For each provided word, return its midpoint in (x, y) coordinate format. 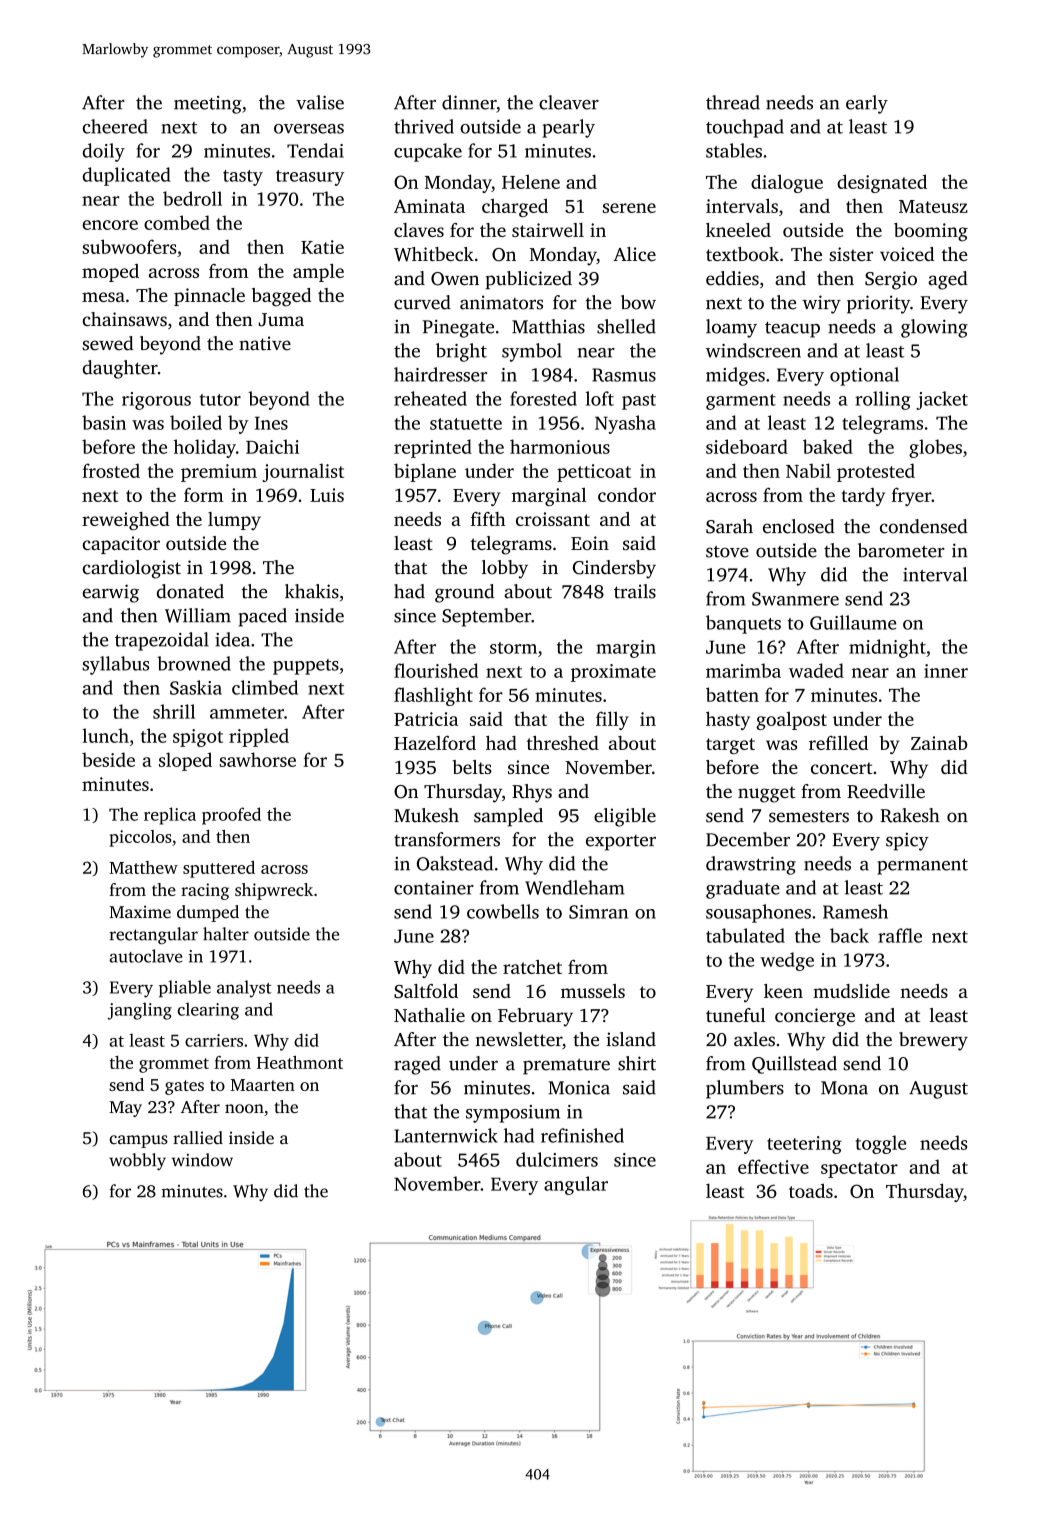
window (202, 1160)
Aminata (429, 206)
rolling (883, 400)
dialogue (787, 183)
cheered (115, 126)
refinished (582, 1135)
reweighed (126, 521)
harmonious (560, 446)
